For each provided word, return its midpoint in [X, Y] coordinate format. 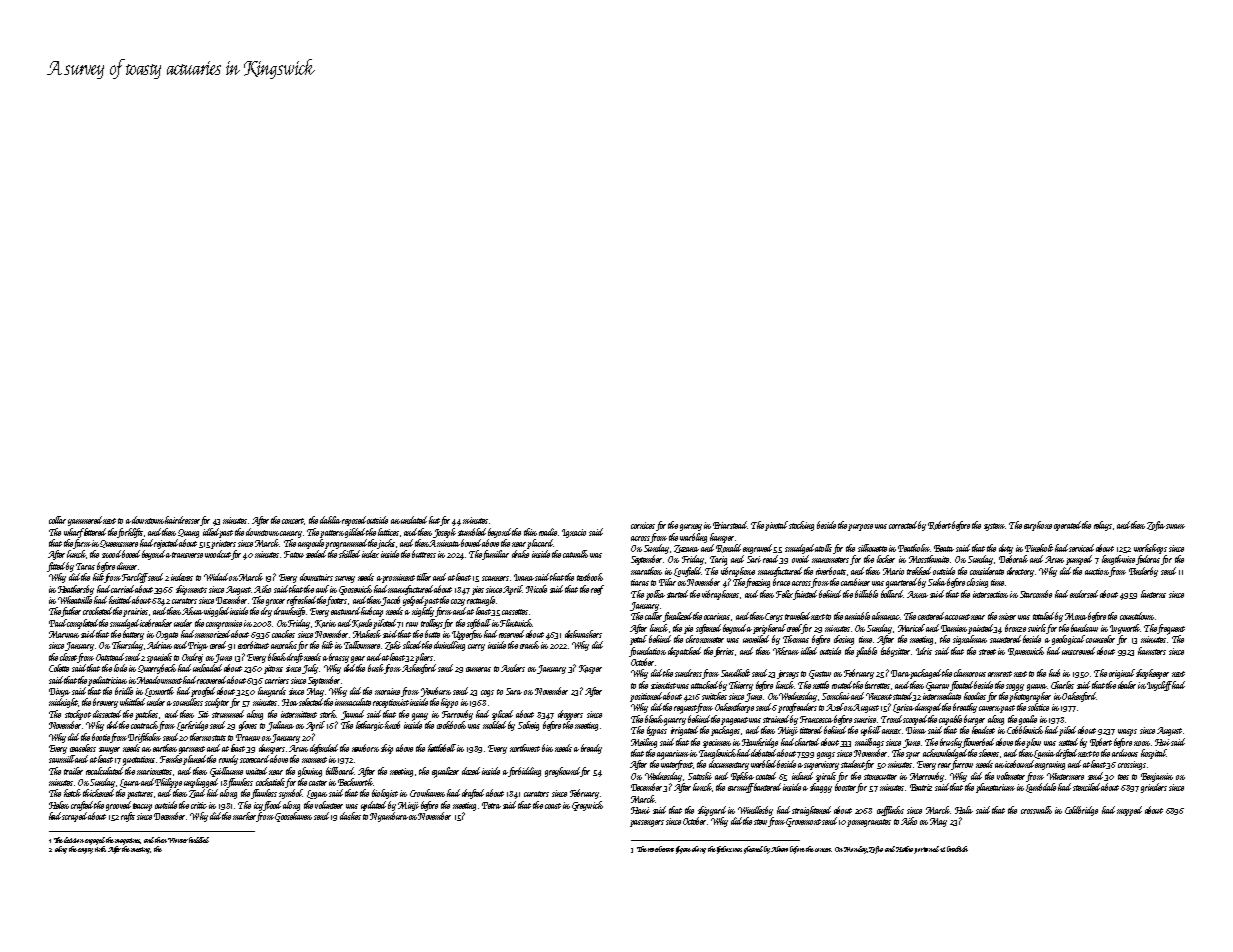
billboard [340, 771]
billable [866, 594]
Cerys [774, 617]
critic [199, 805]
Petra [491, 805]
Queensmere [119, 544]
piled [1067, 731]
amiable [857, 616]
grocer [275, 602]
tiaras [640, 582]
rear [944, 765]
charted [807, 742]
